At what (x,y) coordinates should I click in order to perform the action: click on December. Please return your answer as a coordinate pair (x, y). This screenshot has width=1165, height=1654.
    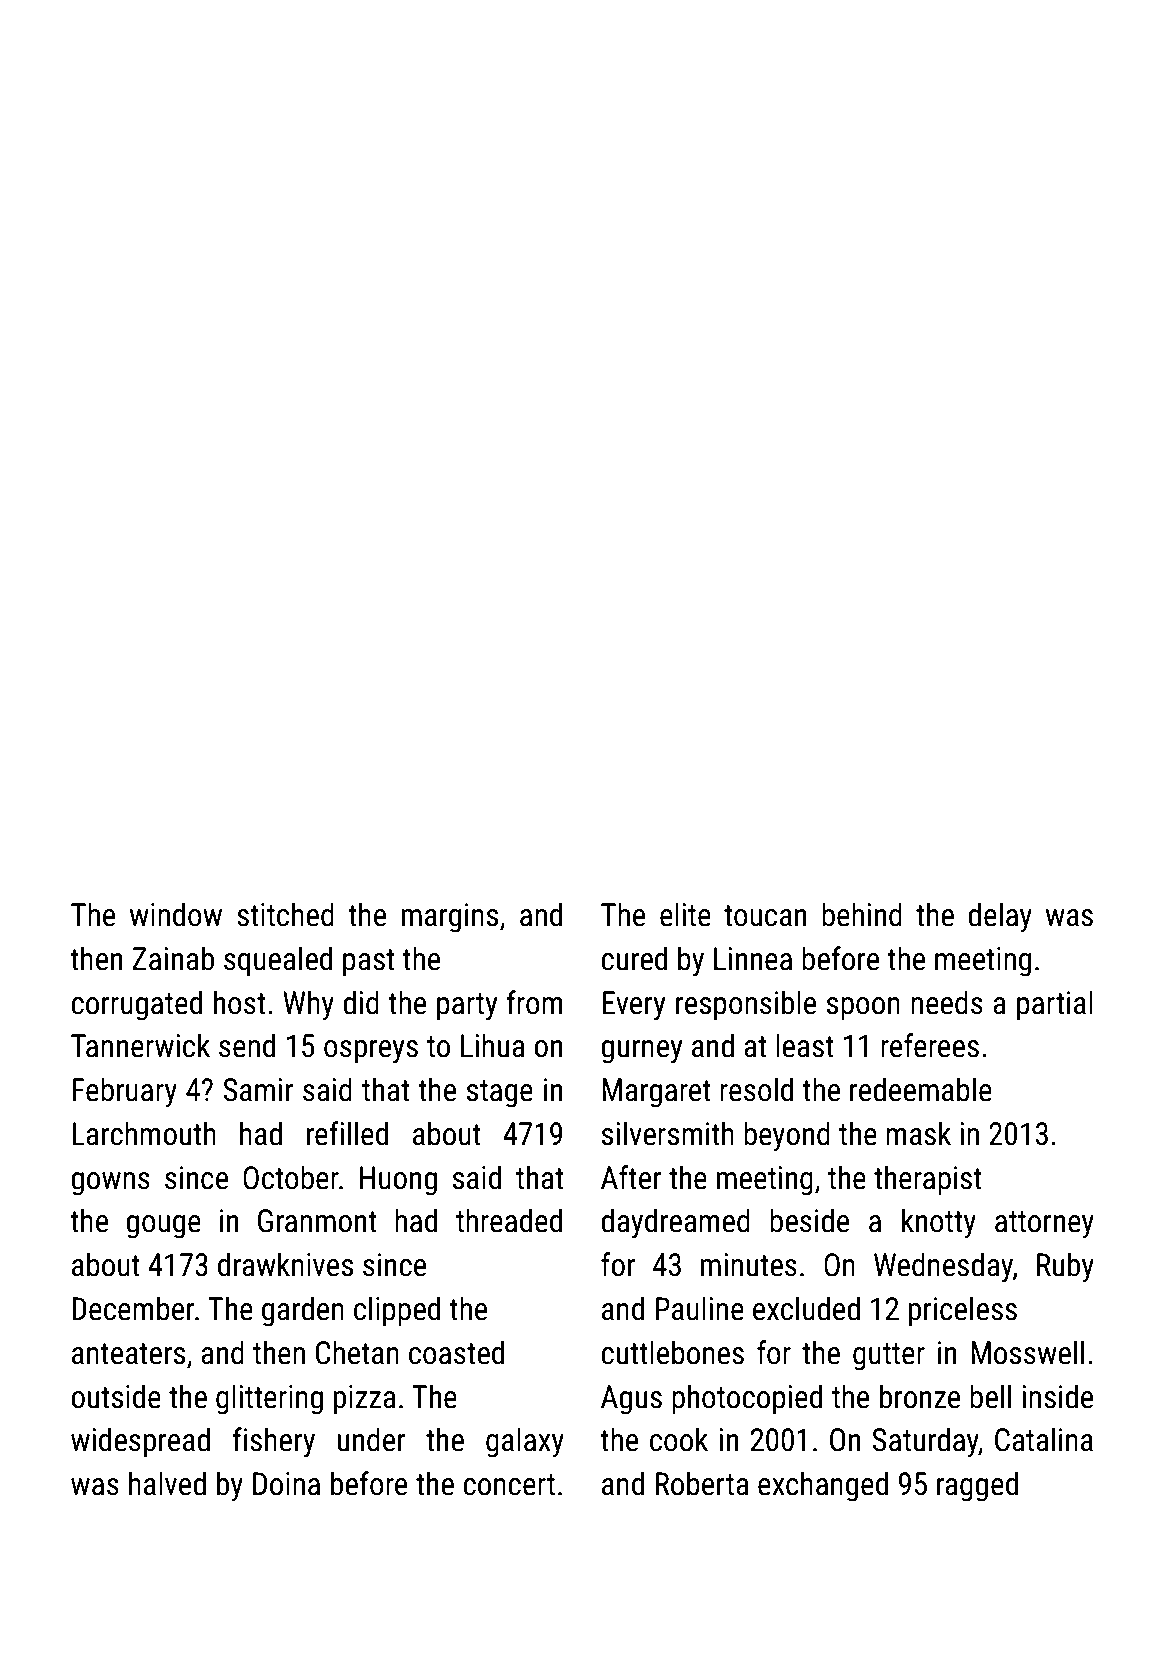
    Looking at the image, I should click on (133, 1308).
